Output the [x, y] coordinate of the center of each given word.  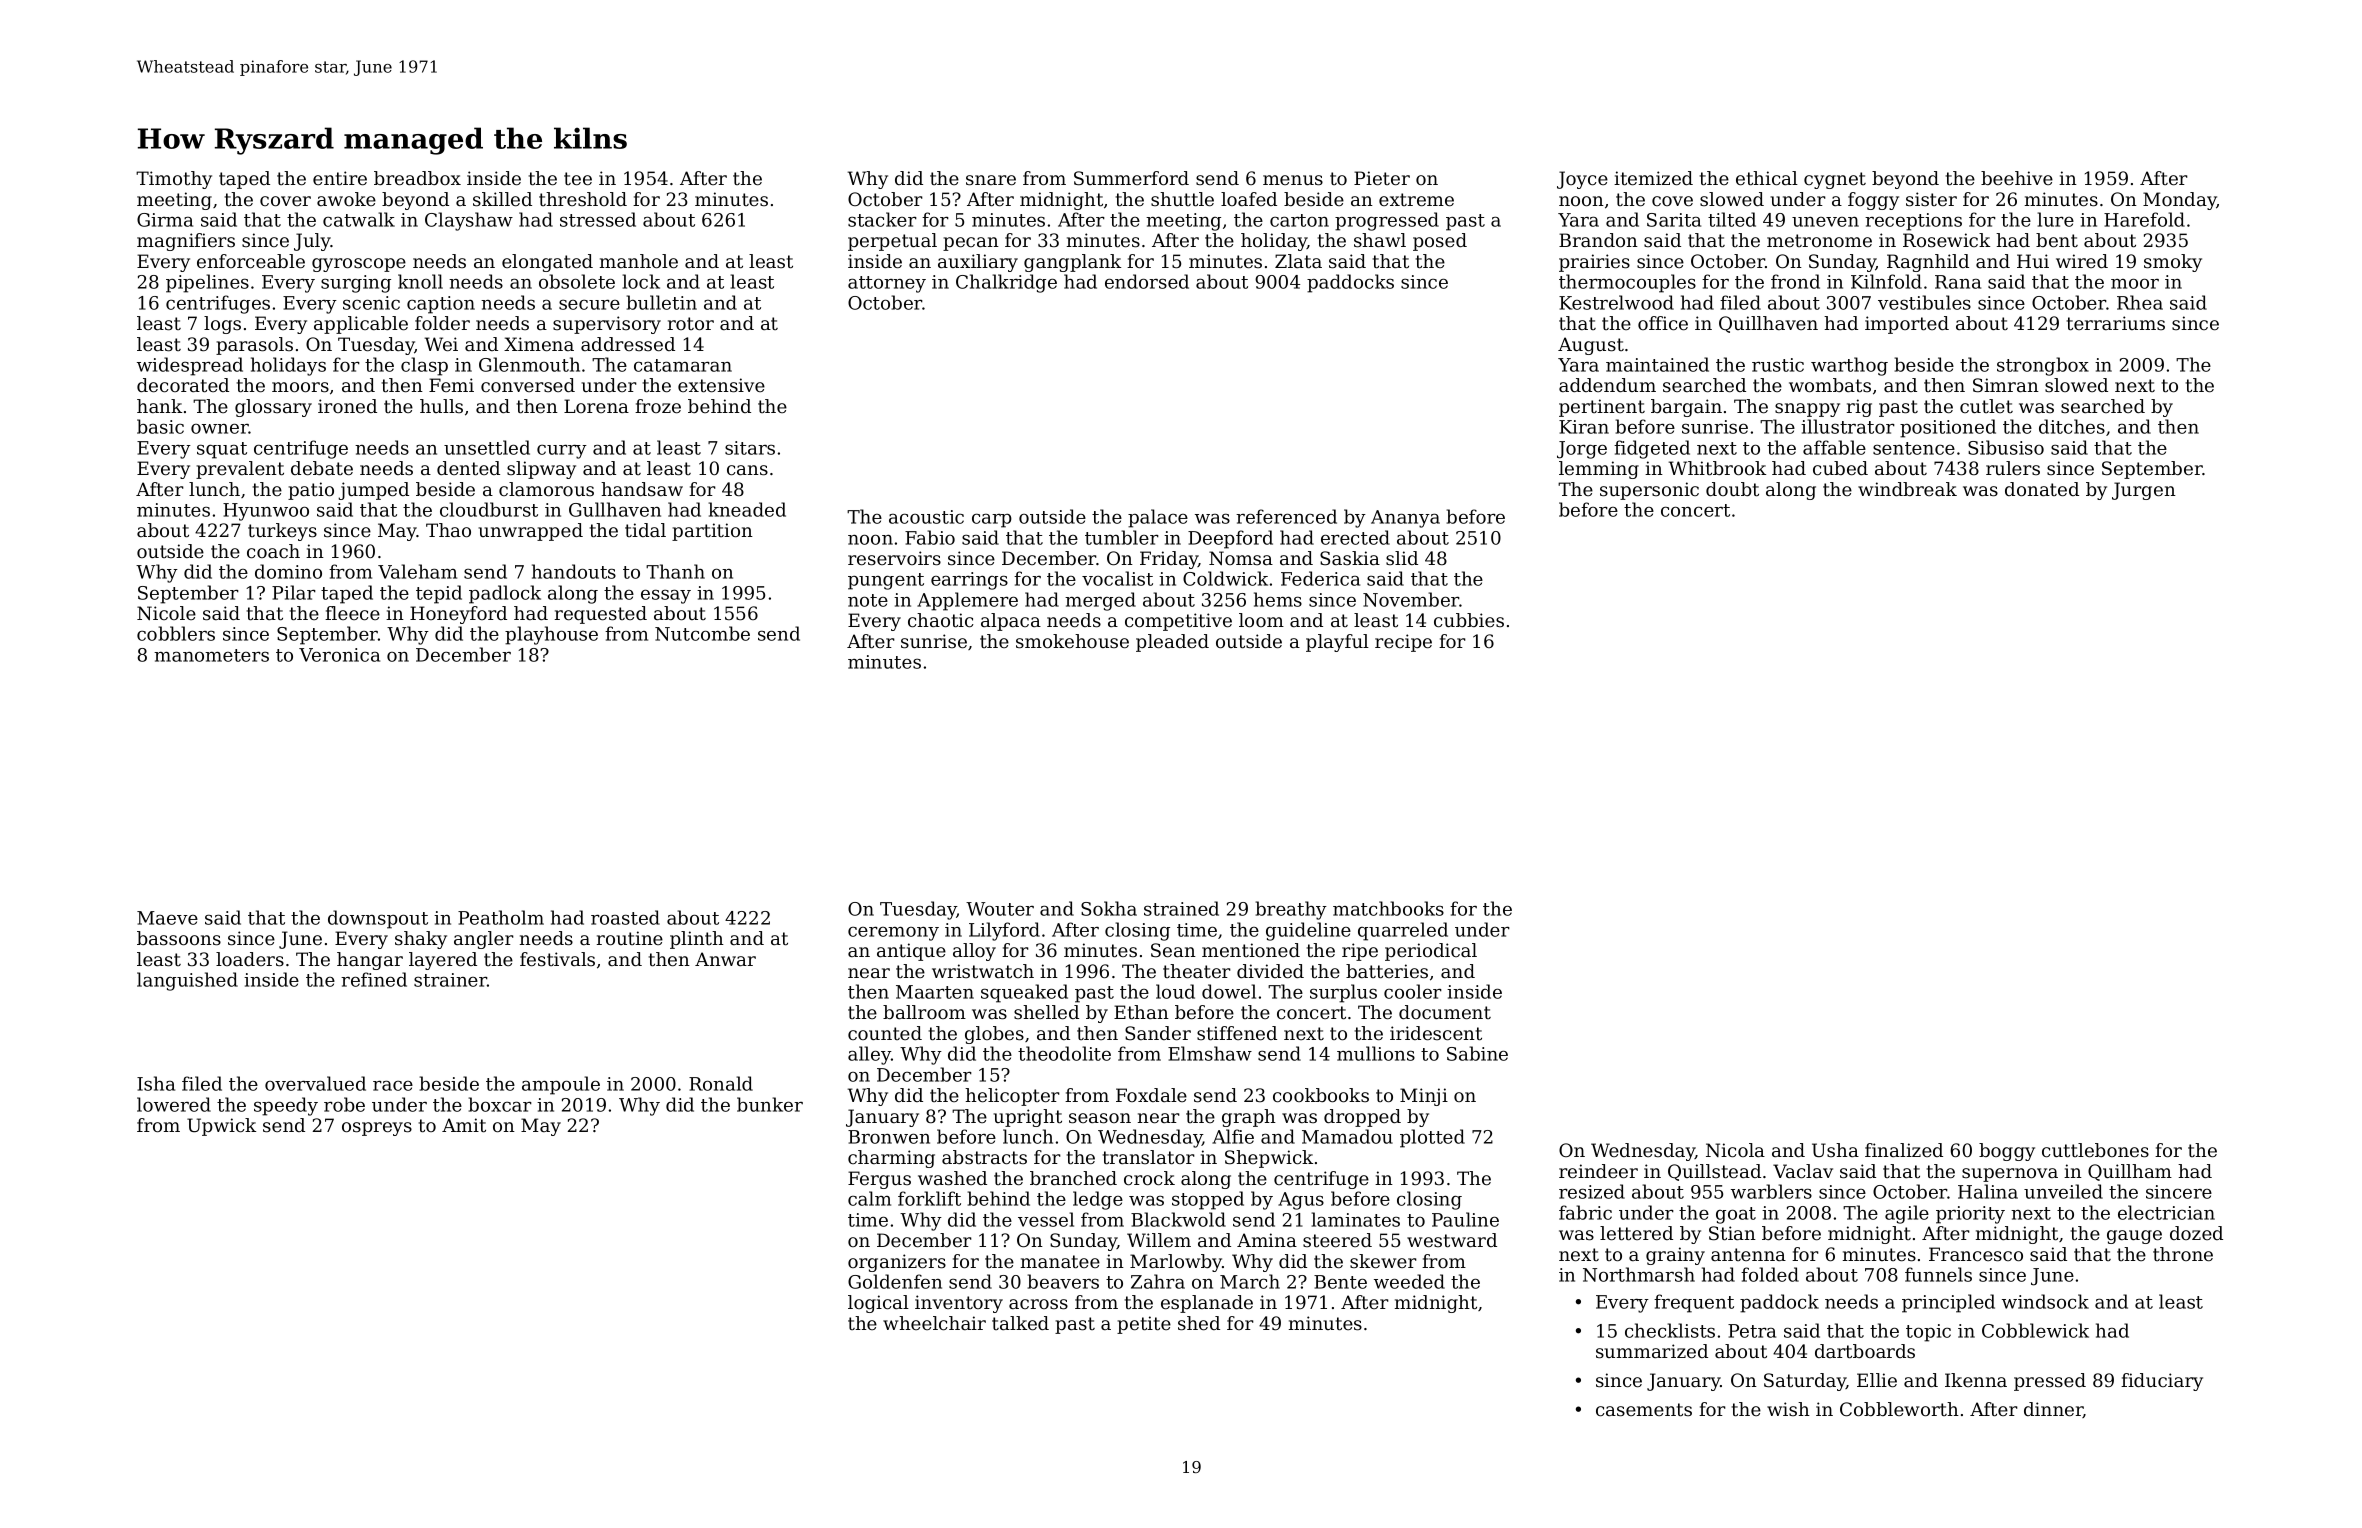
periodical [1431, 952]
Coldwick [1225, 578]
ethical [1767, 178]
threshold [583, 199]
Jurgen [2144, 491]
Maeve [167, 918]
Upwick [221, 1127]
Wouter [1000, 909]
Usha [1835, 1150]
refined [374, 979]
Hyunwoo [266, 512]
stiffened [1237, 1033]
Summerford [1131, 178]
